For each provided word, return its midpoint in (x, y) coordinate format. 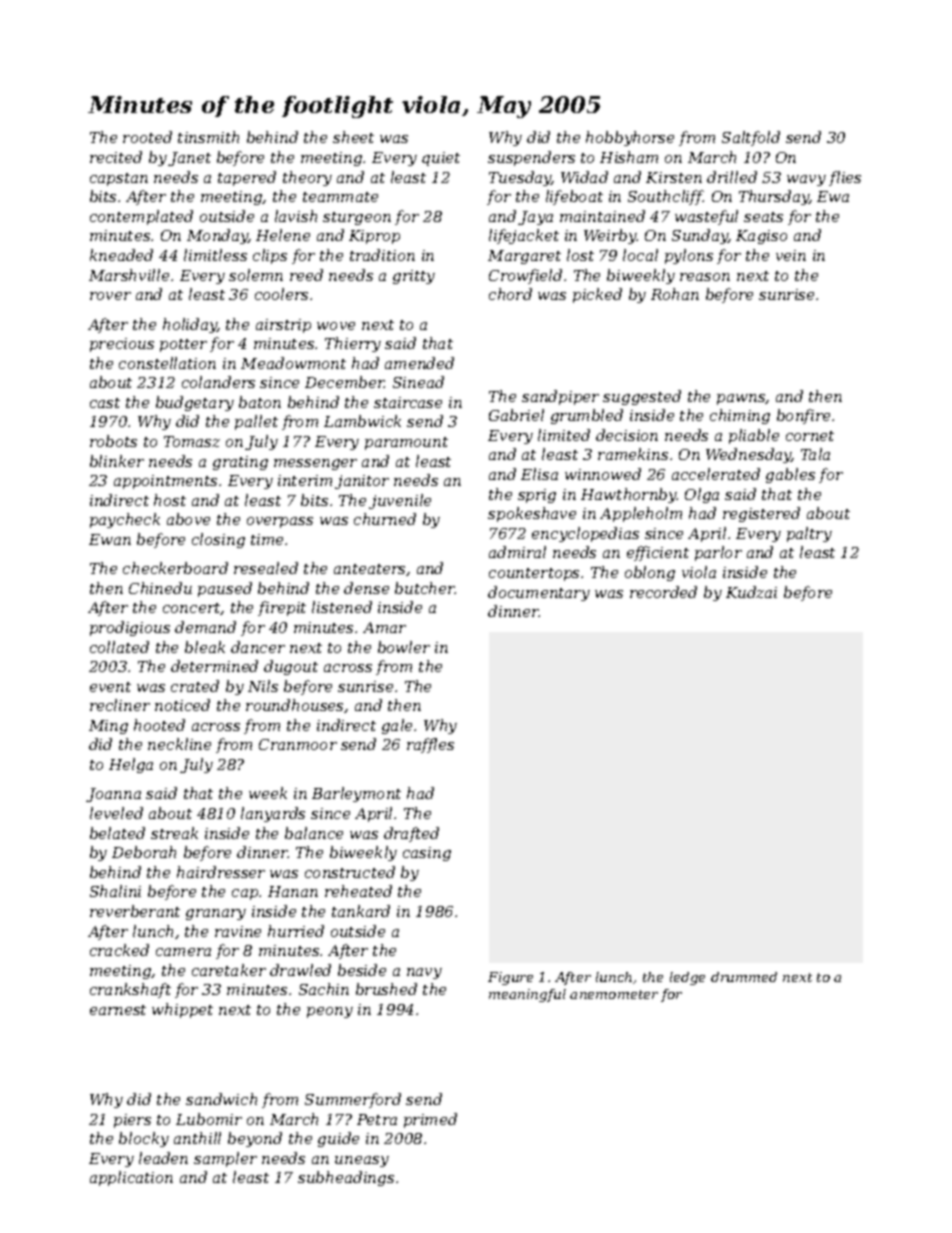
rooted (147, 137)
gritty (414, 277)
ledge (687, 978)
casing (427, 854)
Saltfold (751, 138)
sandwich (221, 1099)
